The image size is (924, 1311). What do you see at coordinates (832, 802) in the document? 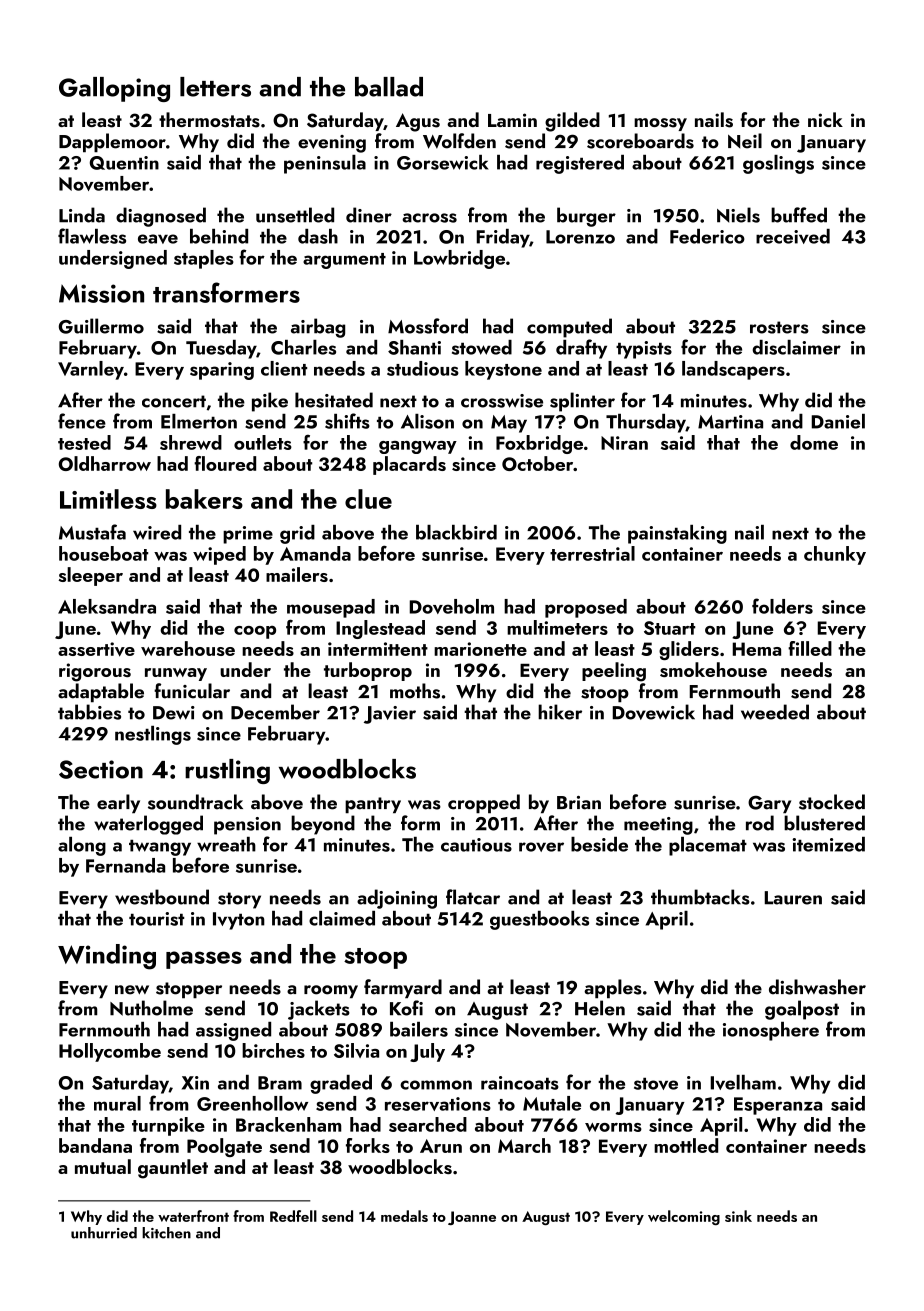
I see `stocked` at bounding box center [832, 802].
